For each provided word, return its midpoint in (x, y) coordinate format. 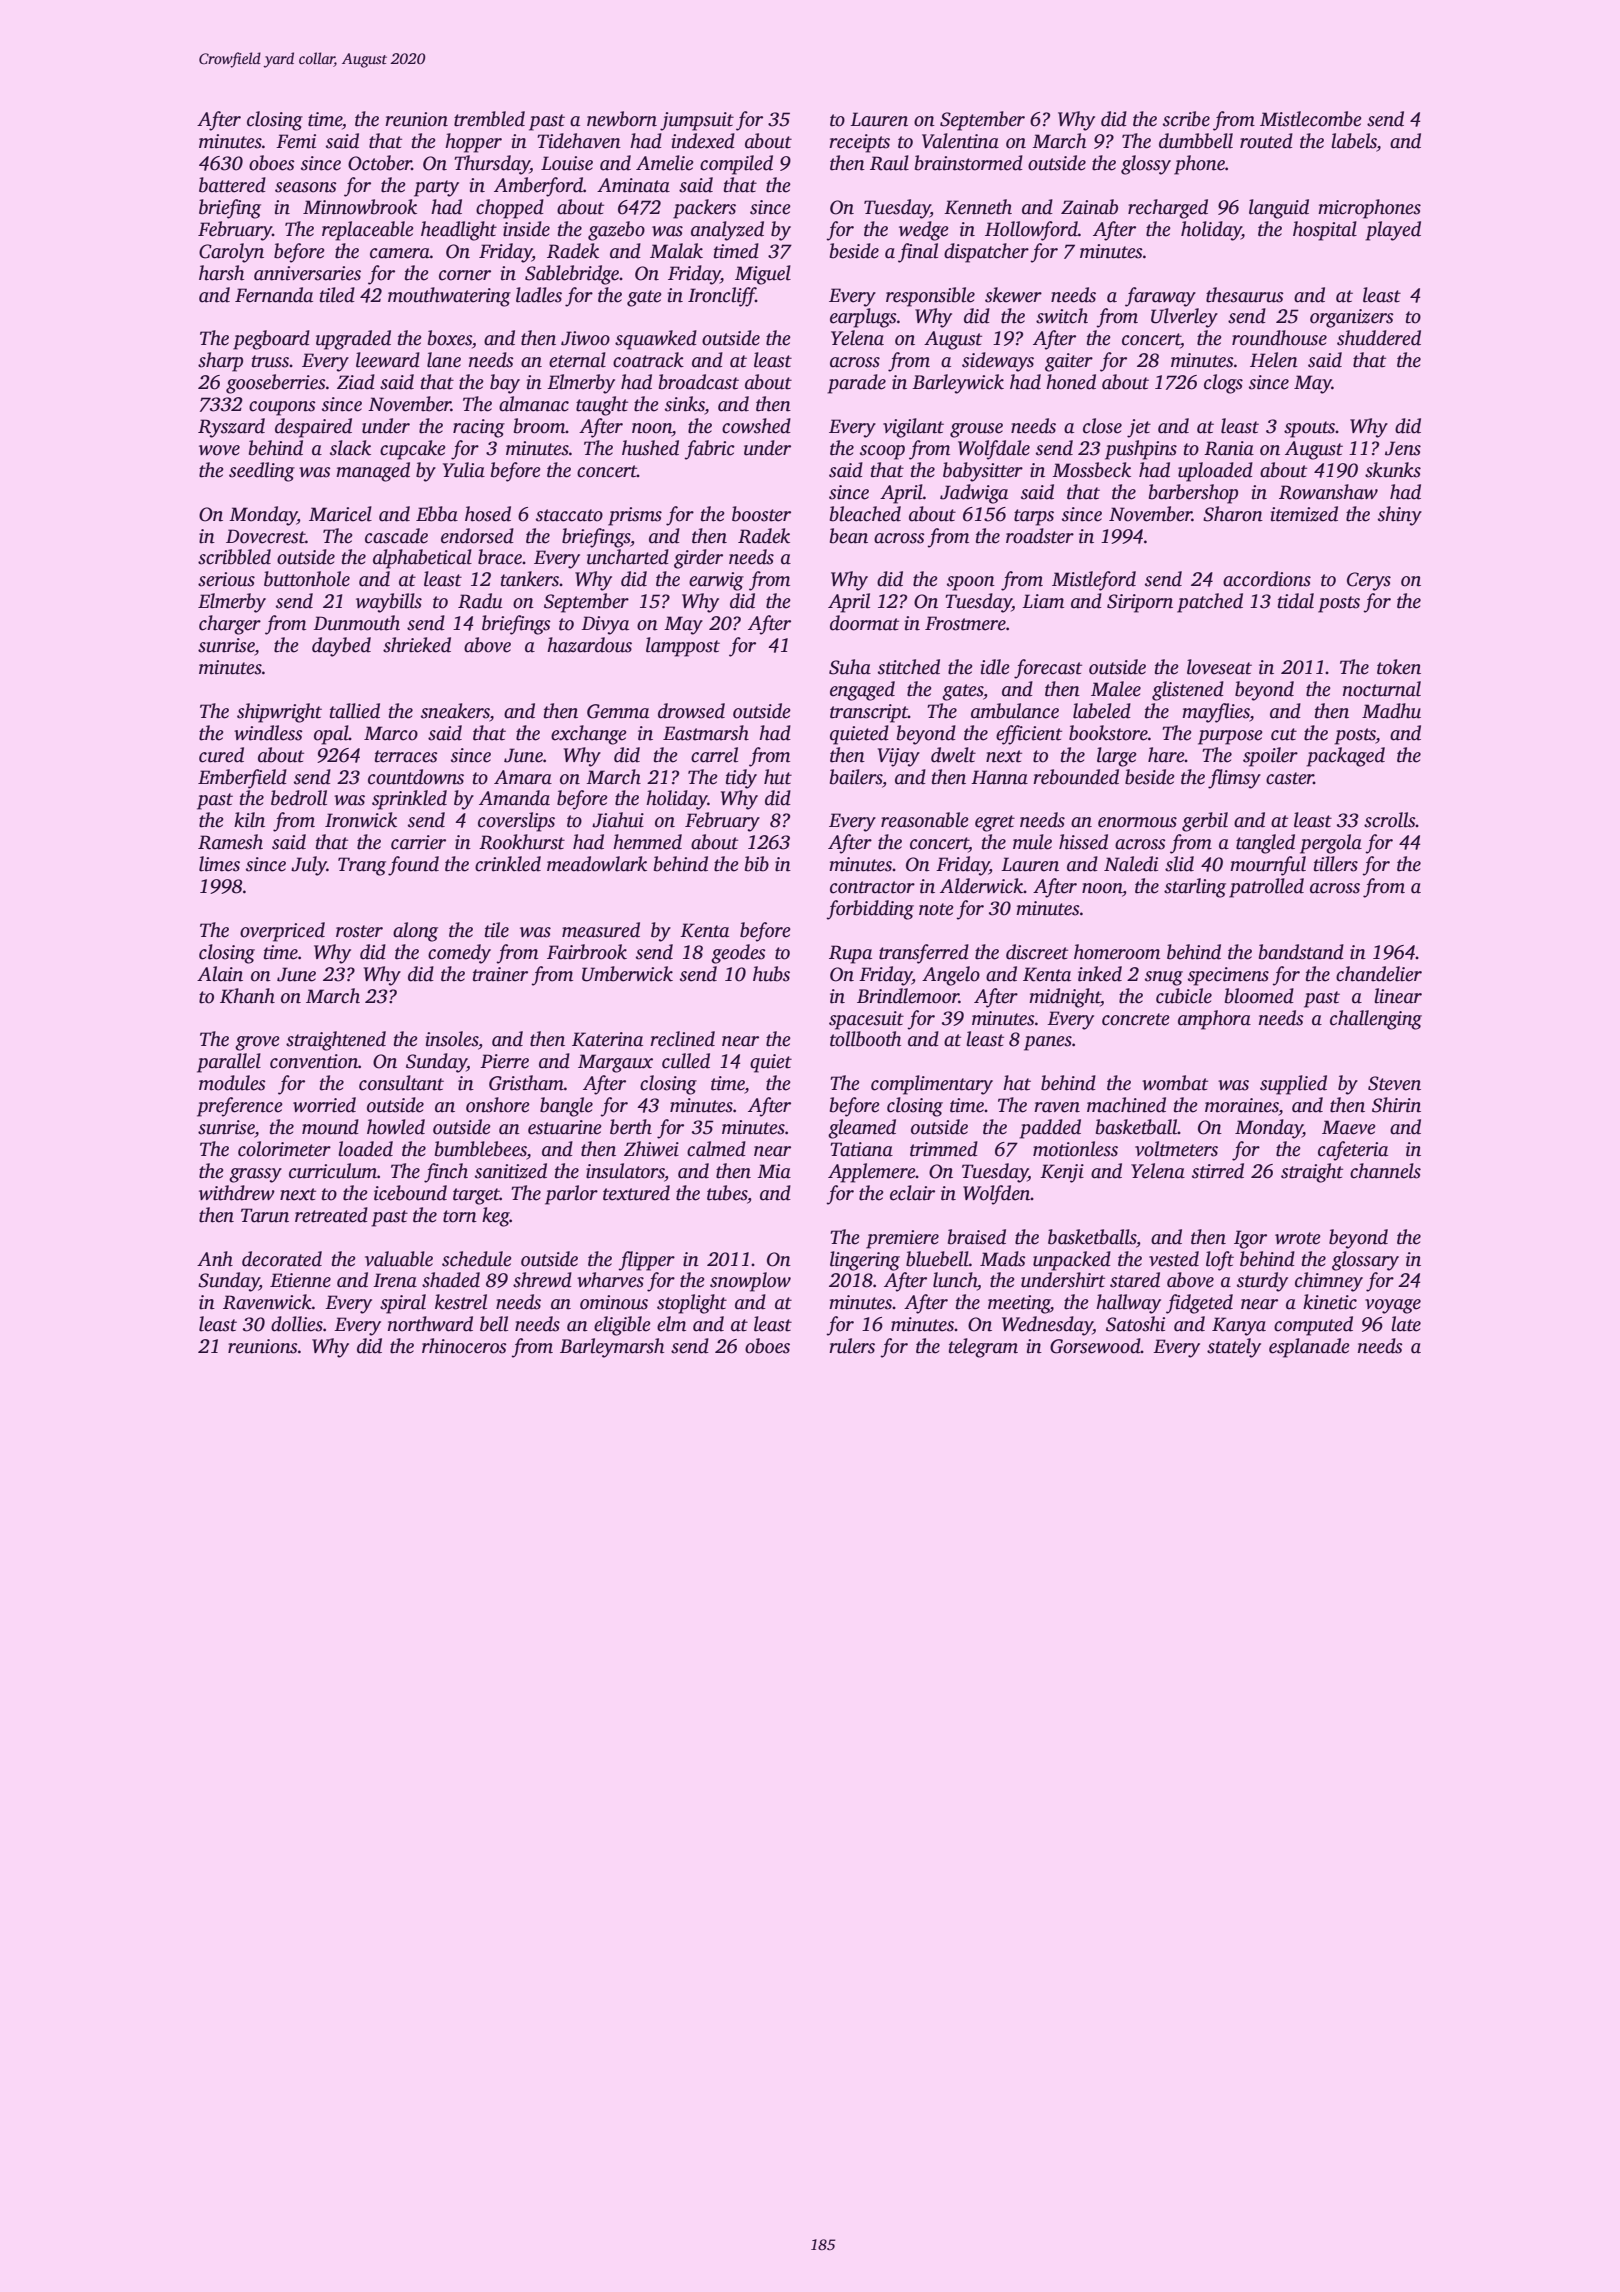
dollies (297, 1324)
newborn (622, 119)
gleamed (862, 1129)
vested (1174, 1259)
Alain (220, 974)
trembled (489, 119)
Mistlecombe (1311, 119)
